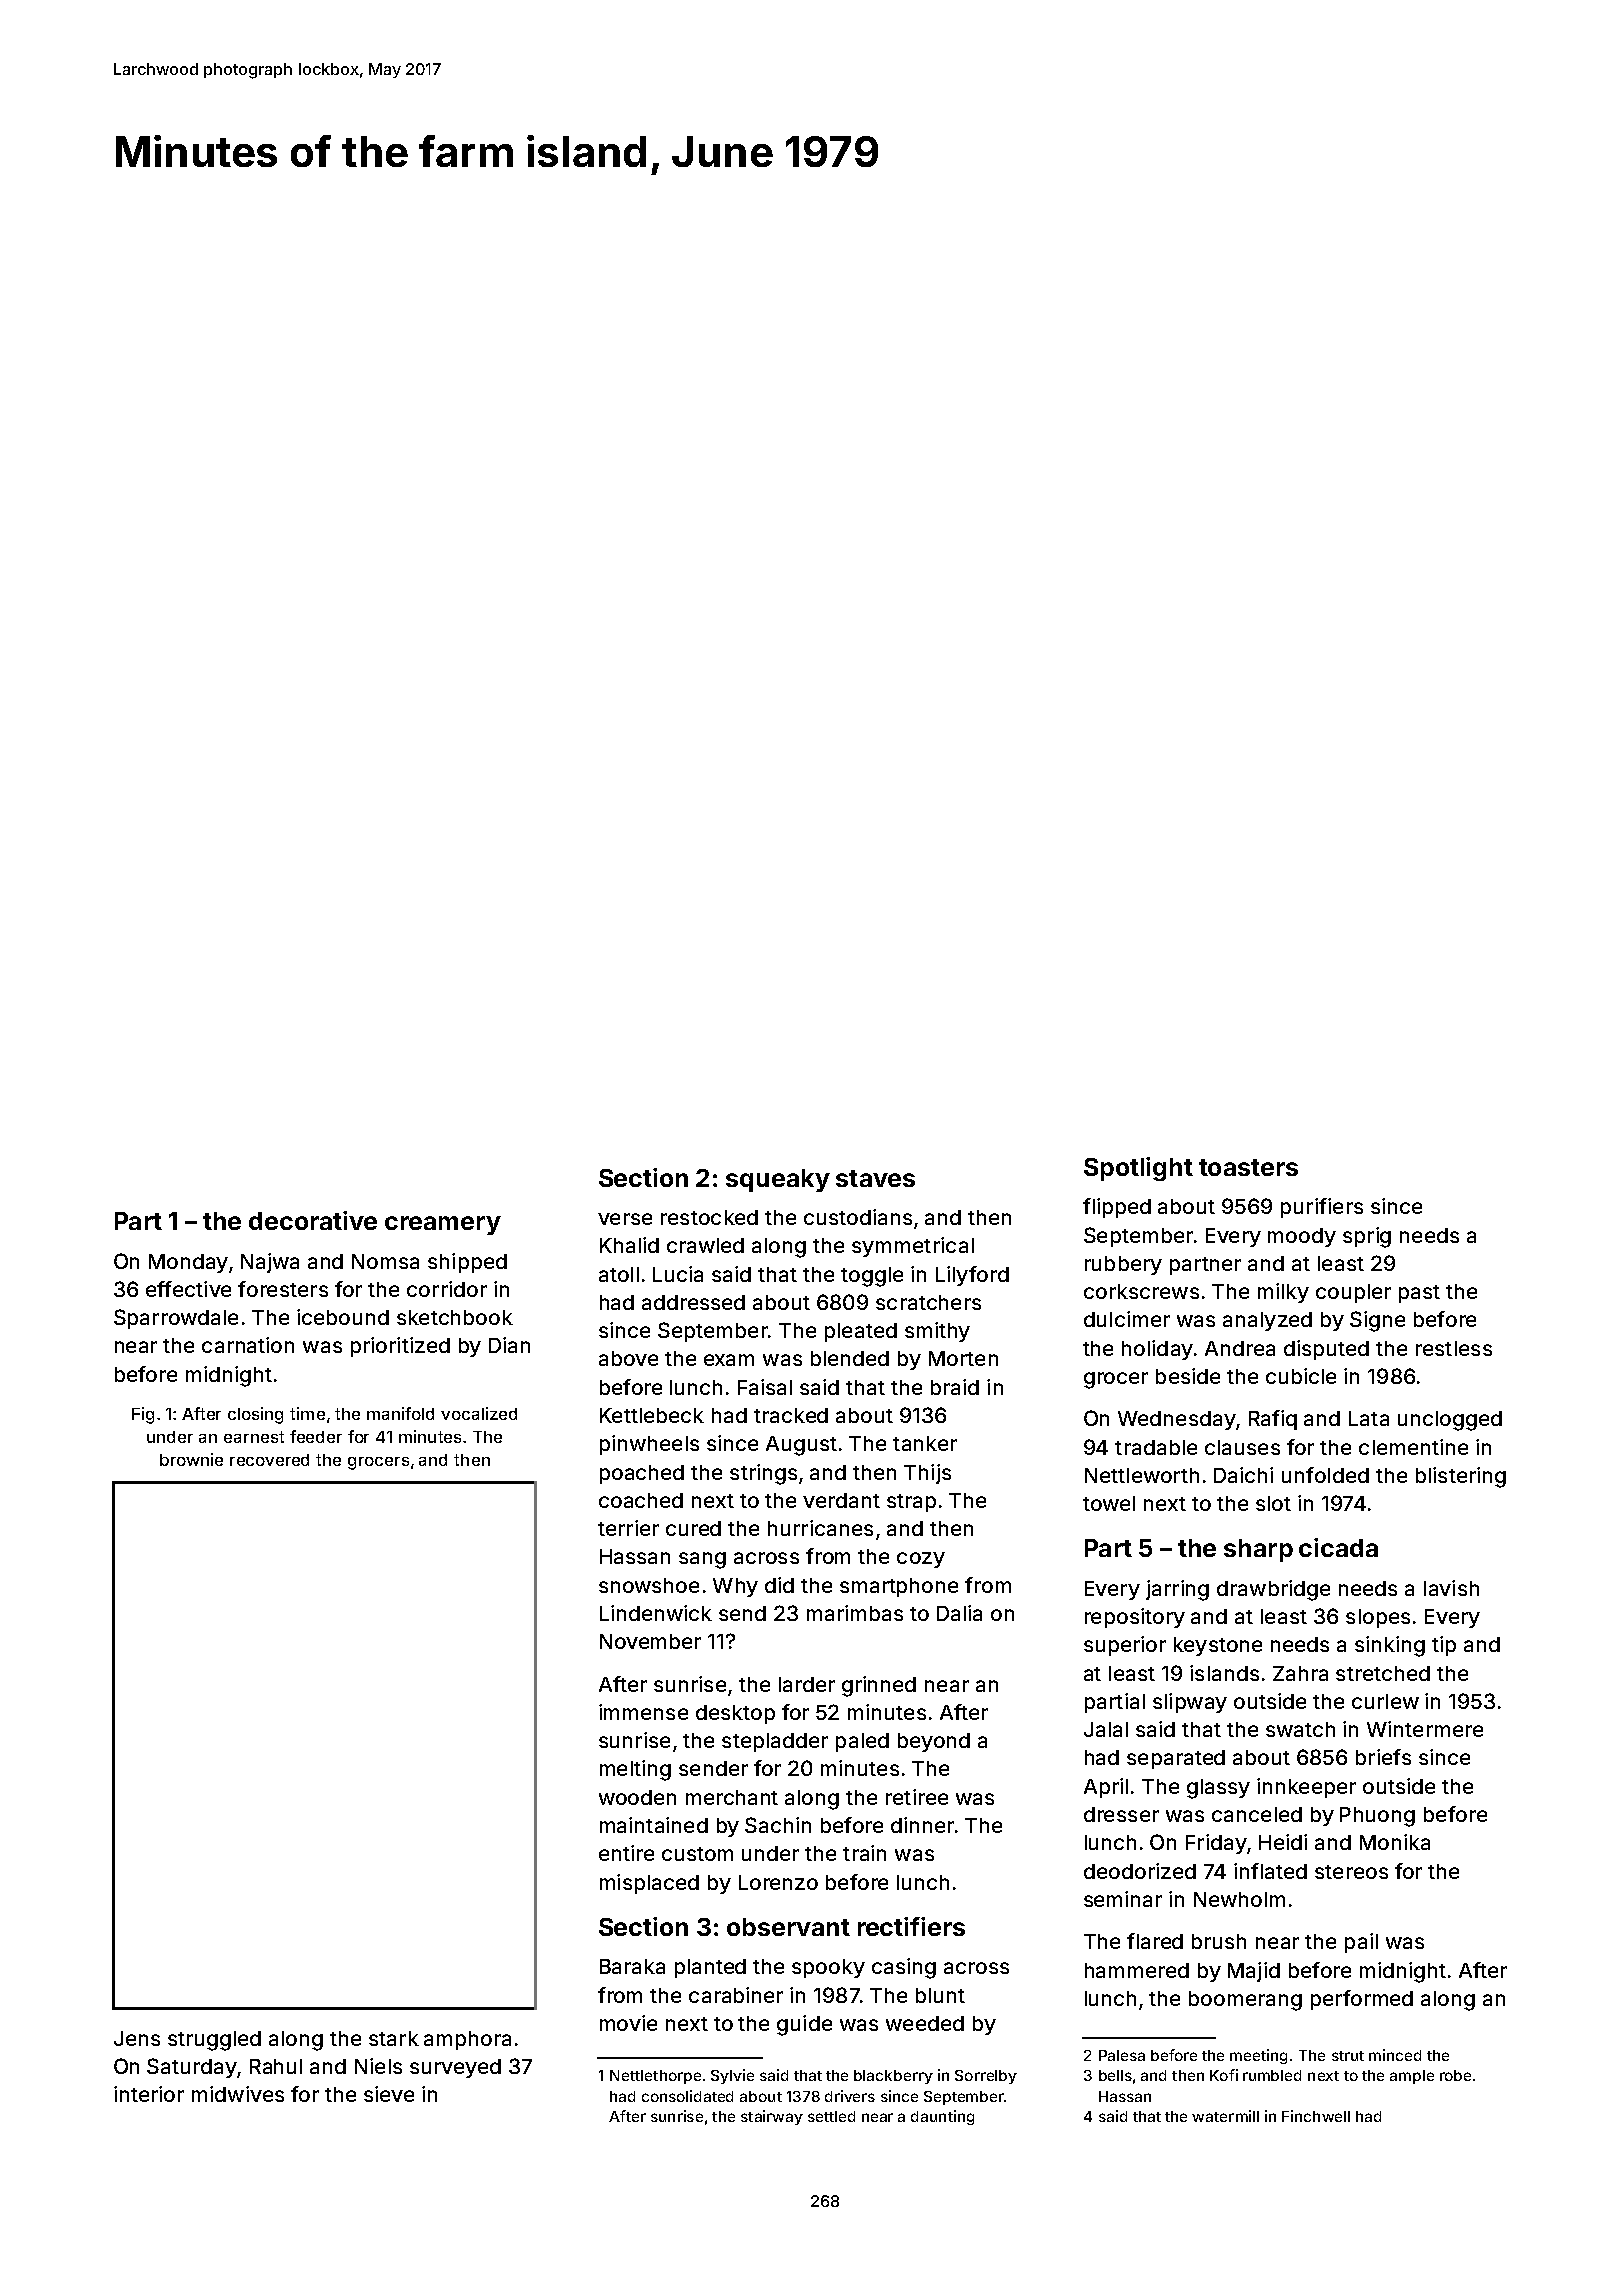 This image has height=2292, width=1620. Describe the element at coordinates (937, 1332) in the image. I see `smithy` at that location.
